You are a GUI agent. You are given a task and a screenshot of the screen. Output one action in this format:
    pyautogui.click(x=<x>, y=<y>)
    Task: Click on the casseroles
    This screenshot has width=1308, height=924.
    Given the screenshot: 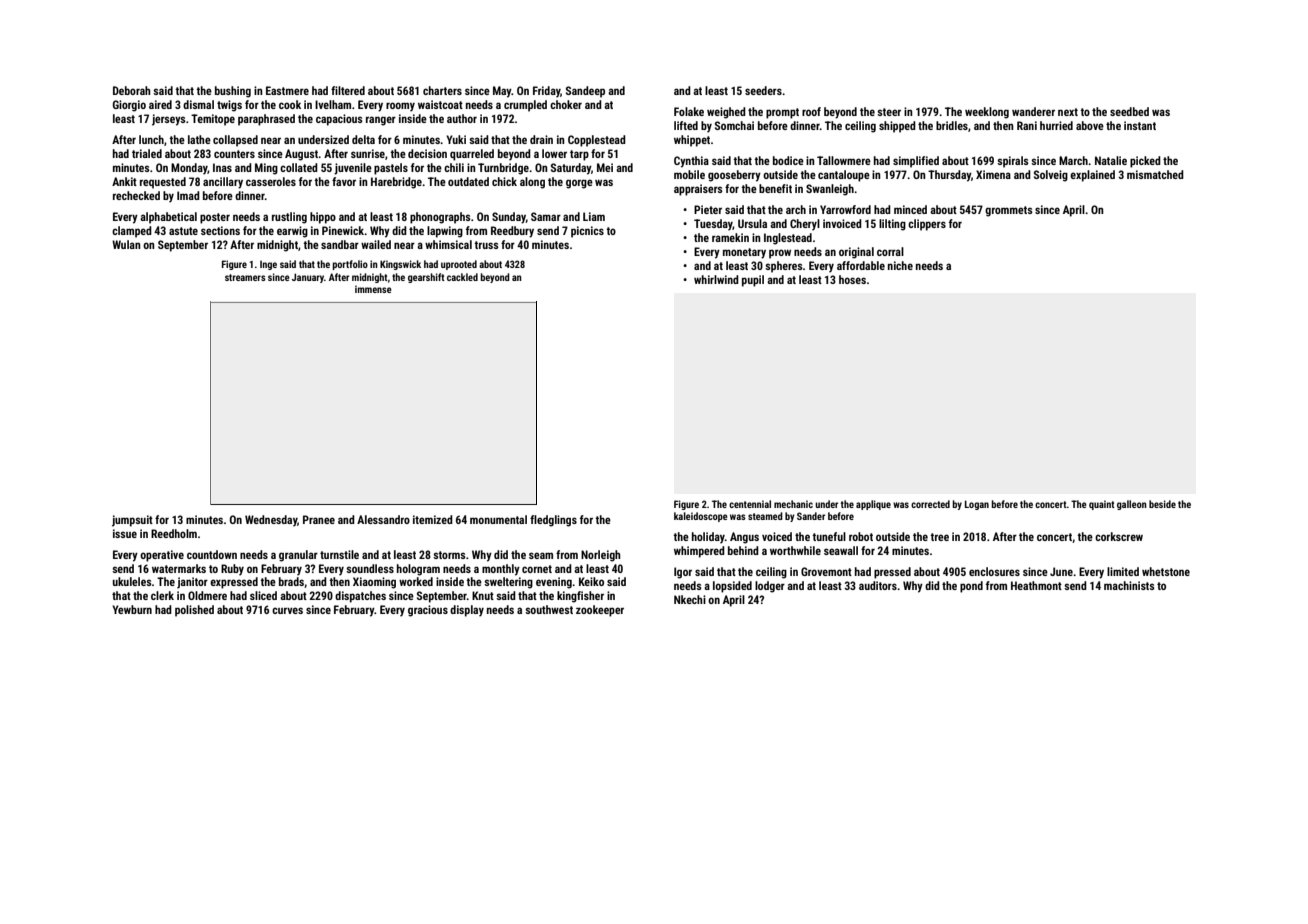 What is the action you would take?
    pyautogui.click(x=271, y=181)
